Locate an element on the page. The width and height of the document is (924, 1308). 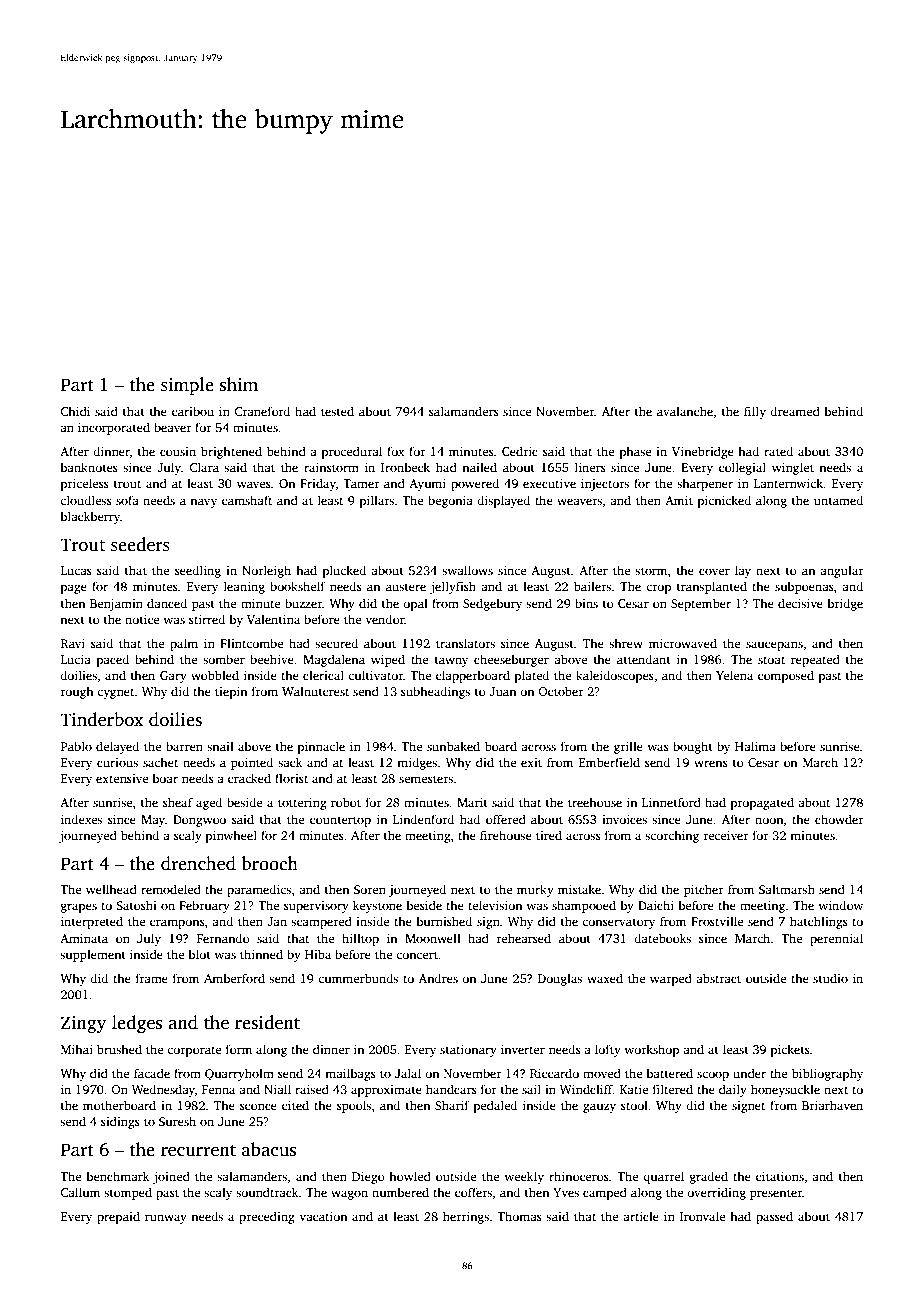
fox is located at coordinates (396, 451).
